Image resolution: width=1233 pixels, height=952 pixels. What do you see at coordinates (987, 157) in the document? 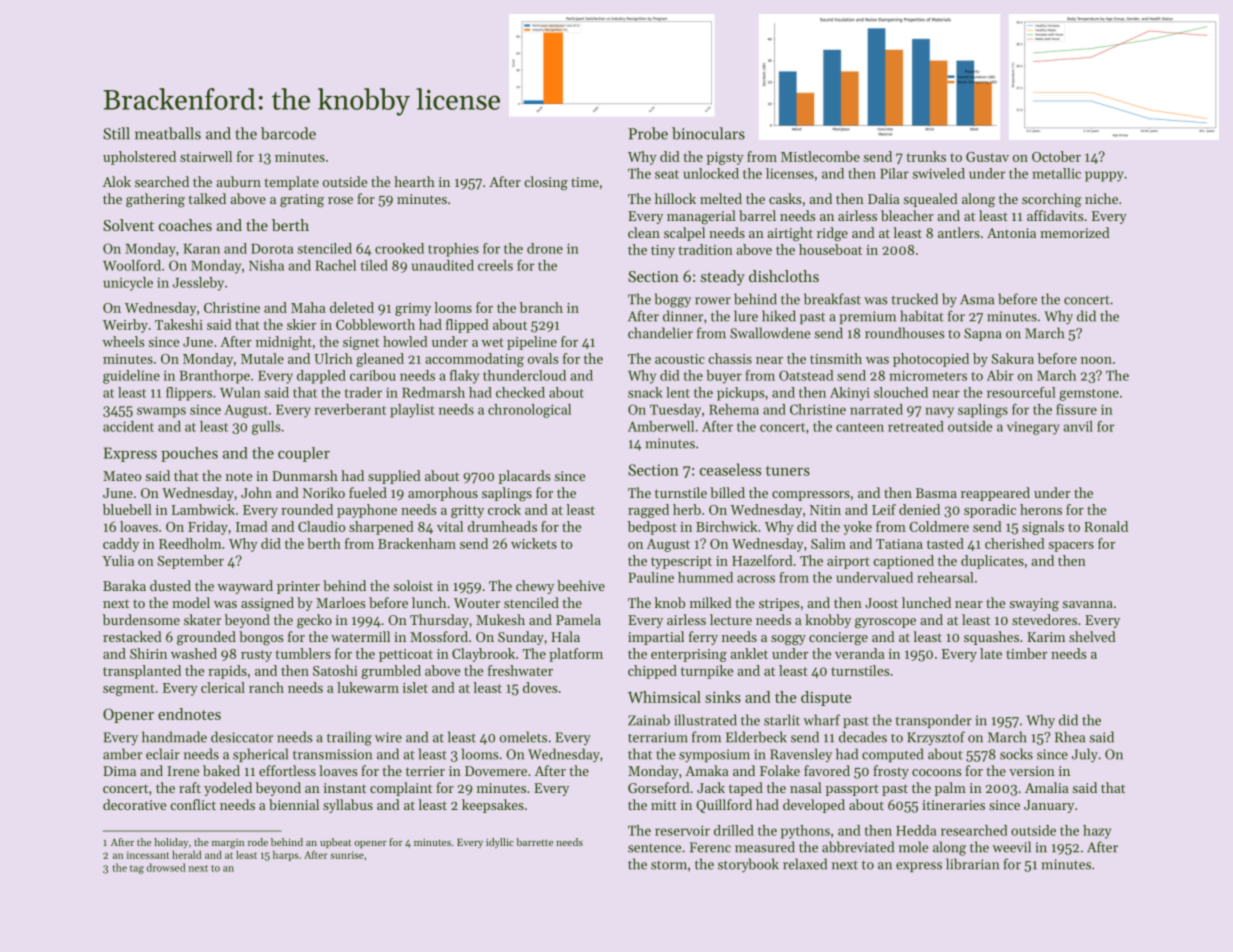
I see `Gustav` at bounding box center [987, 157].
